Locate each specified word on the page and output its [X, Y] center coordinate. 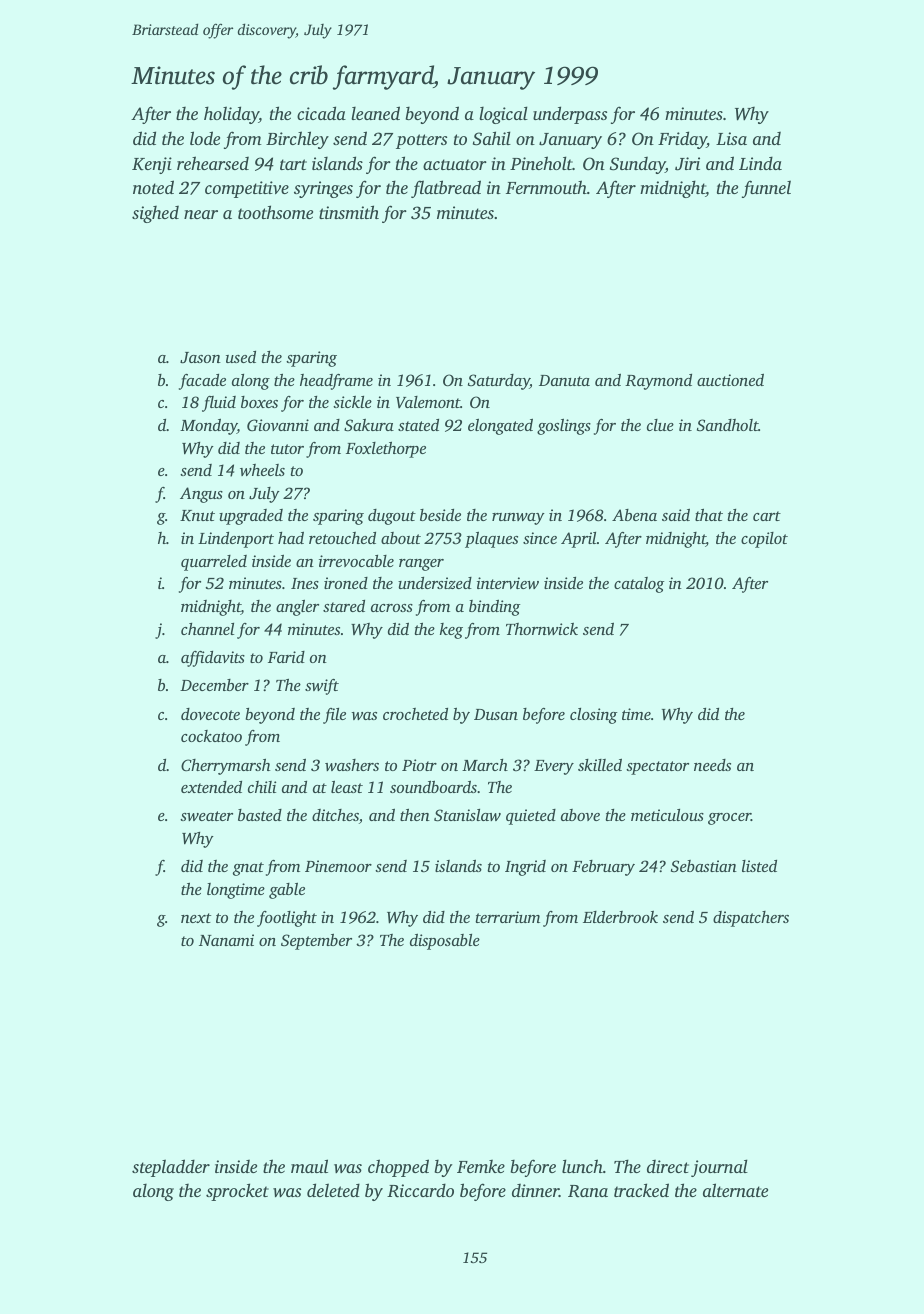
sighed [155, 214]
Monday [208, 426]
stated [418, 425]
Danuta [564, 380]
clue [660, 425]
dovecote [210, 714]
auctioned [730, 379]
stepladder [171, 1168]
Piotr [419, 765]
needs [712, 765]
